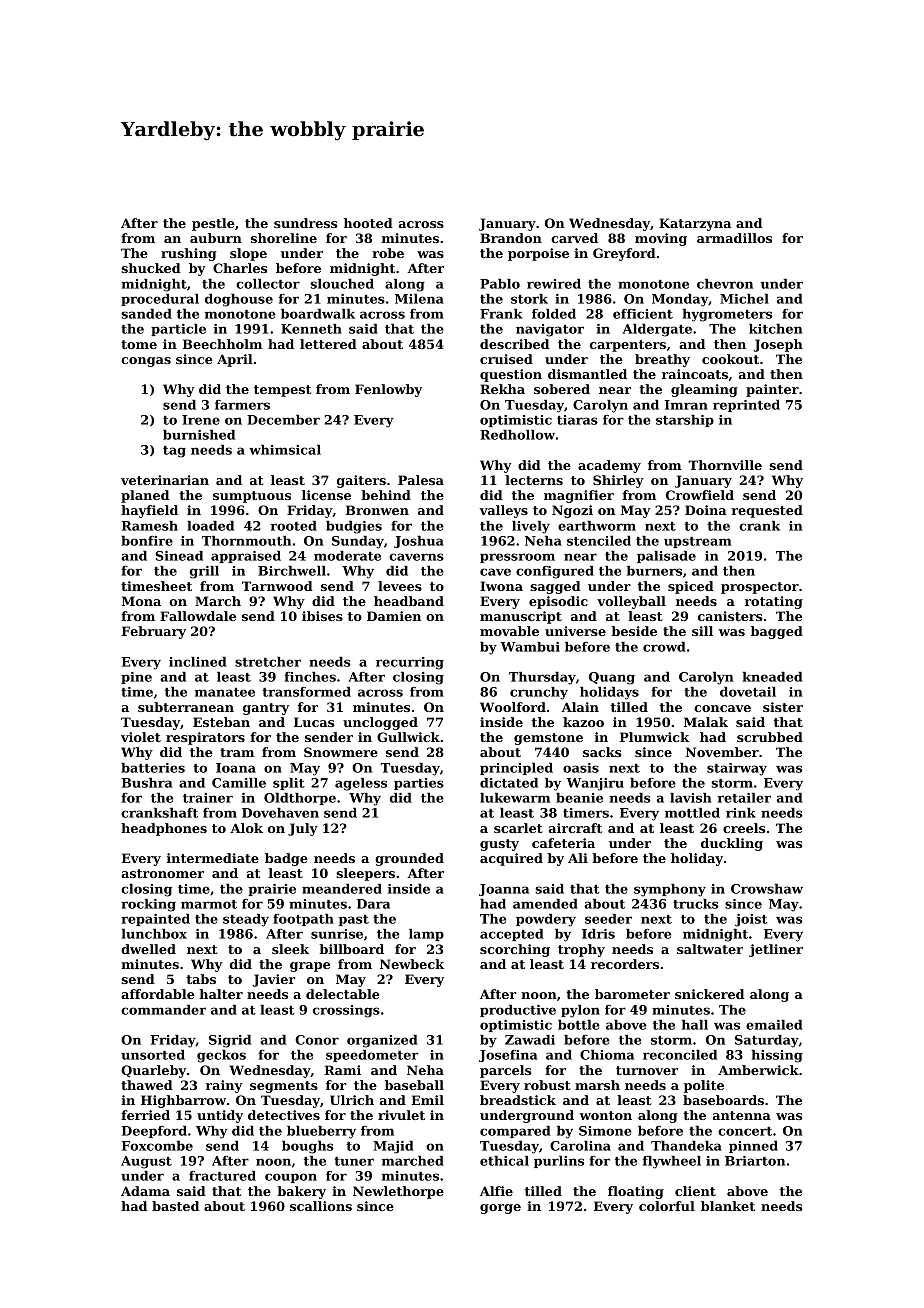  Describe the element at coordinates (321, 1206) in the screenshot. I see `scallions` at that location.
